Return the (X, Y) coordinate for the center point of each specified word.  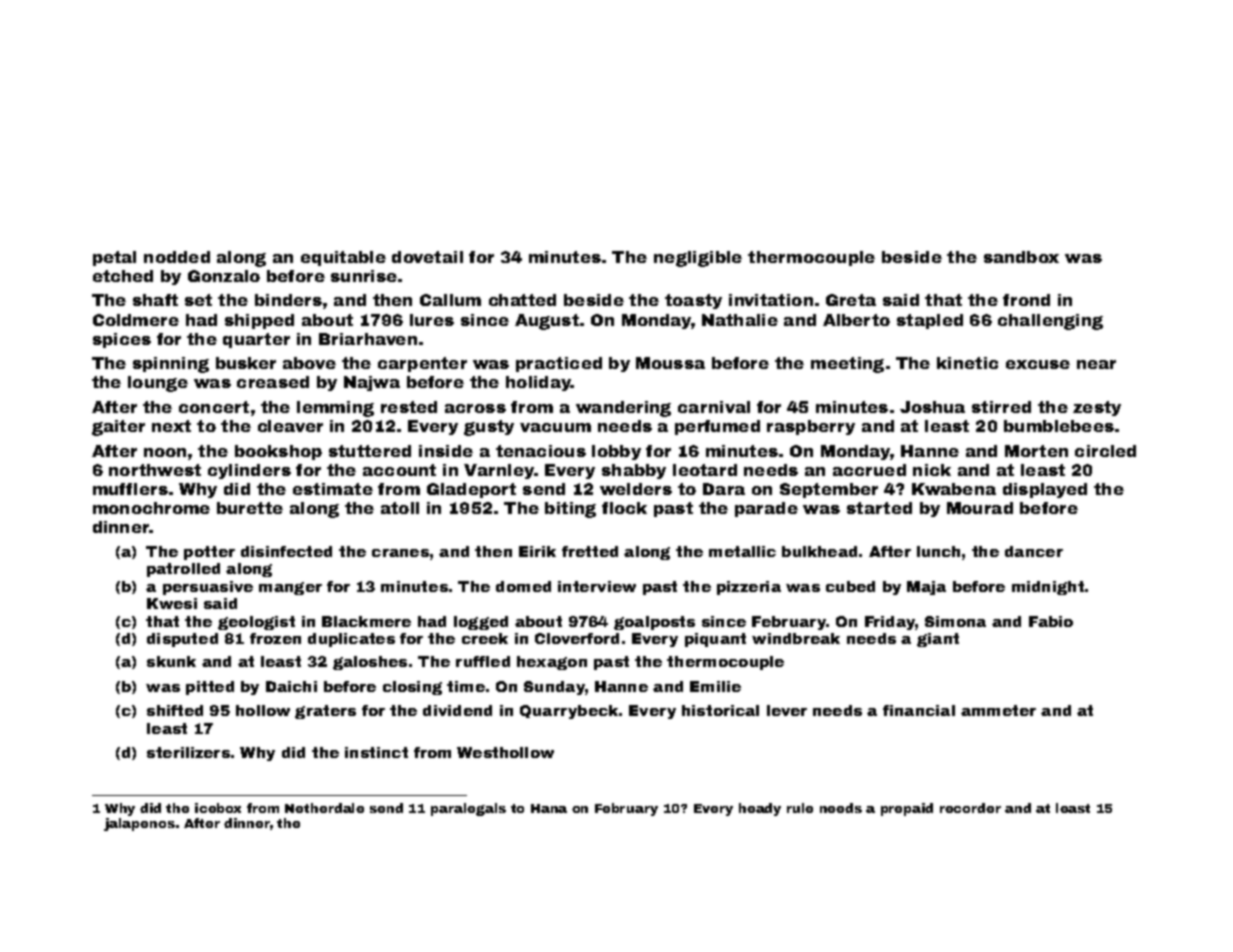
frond (1026, 300)
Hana (549, 808)
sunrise (364, 276)
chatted (522, 300)
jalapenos (139, 824)
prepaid (907, 809)
